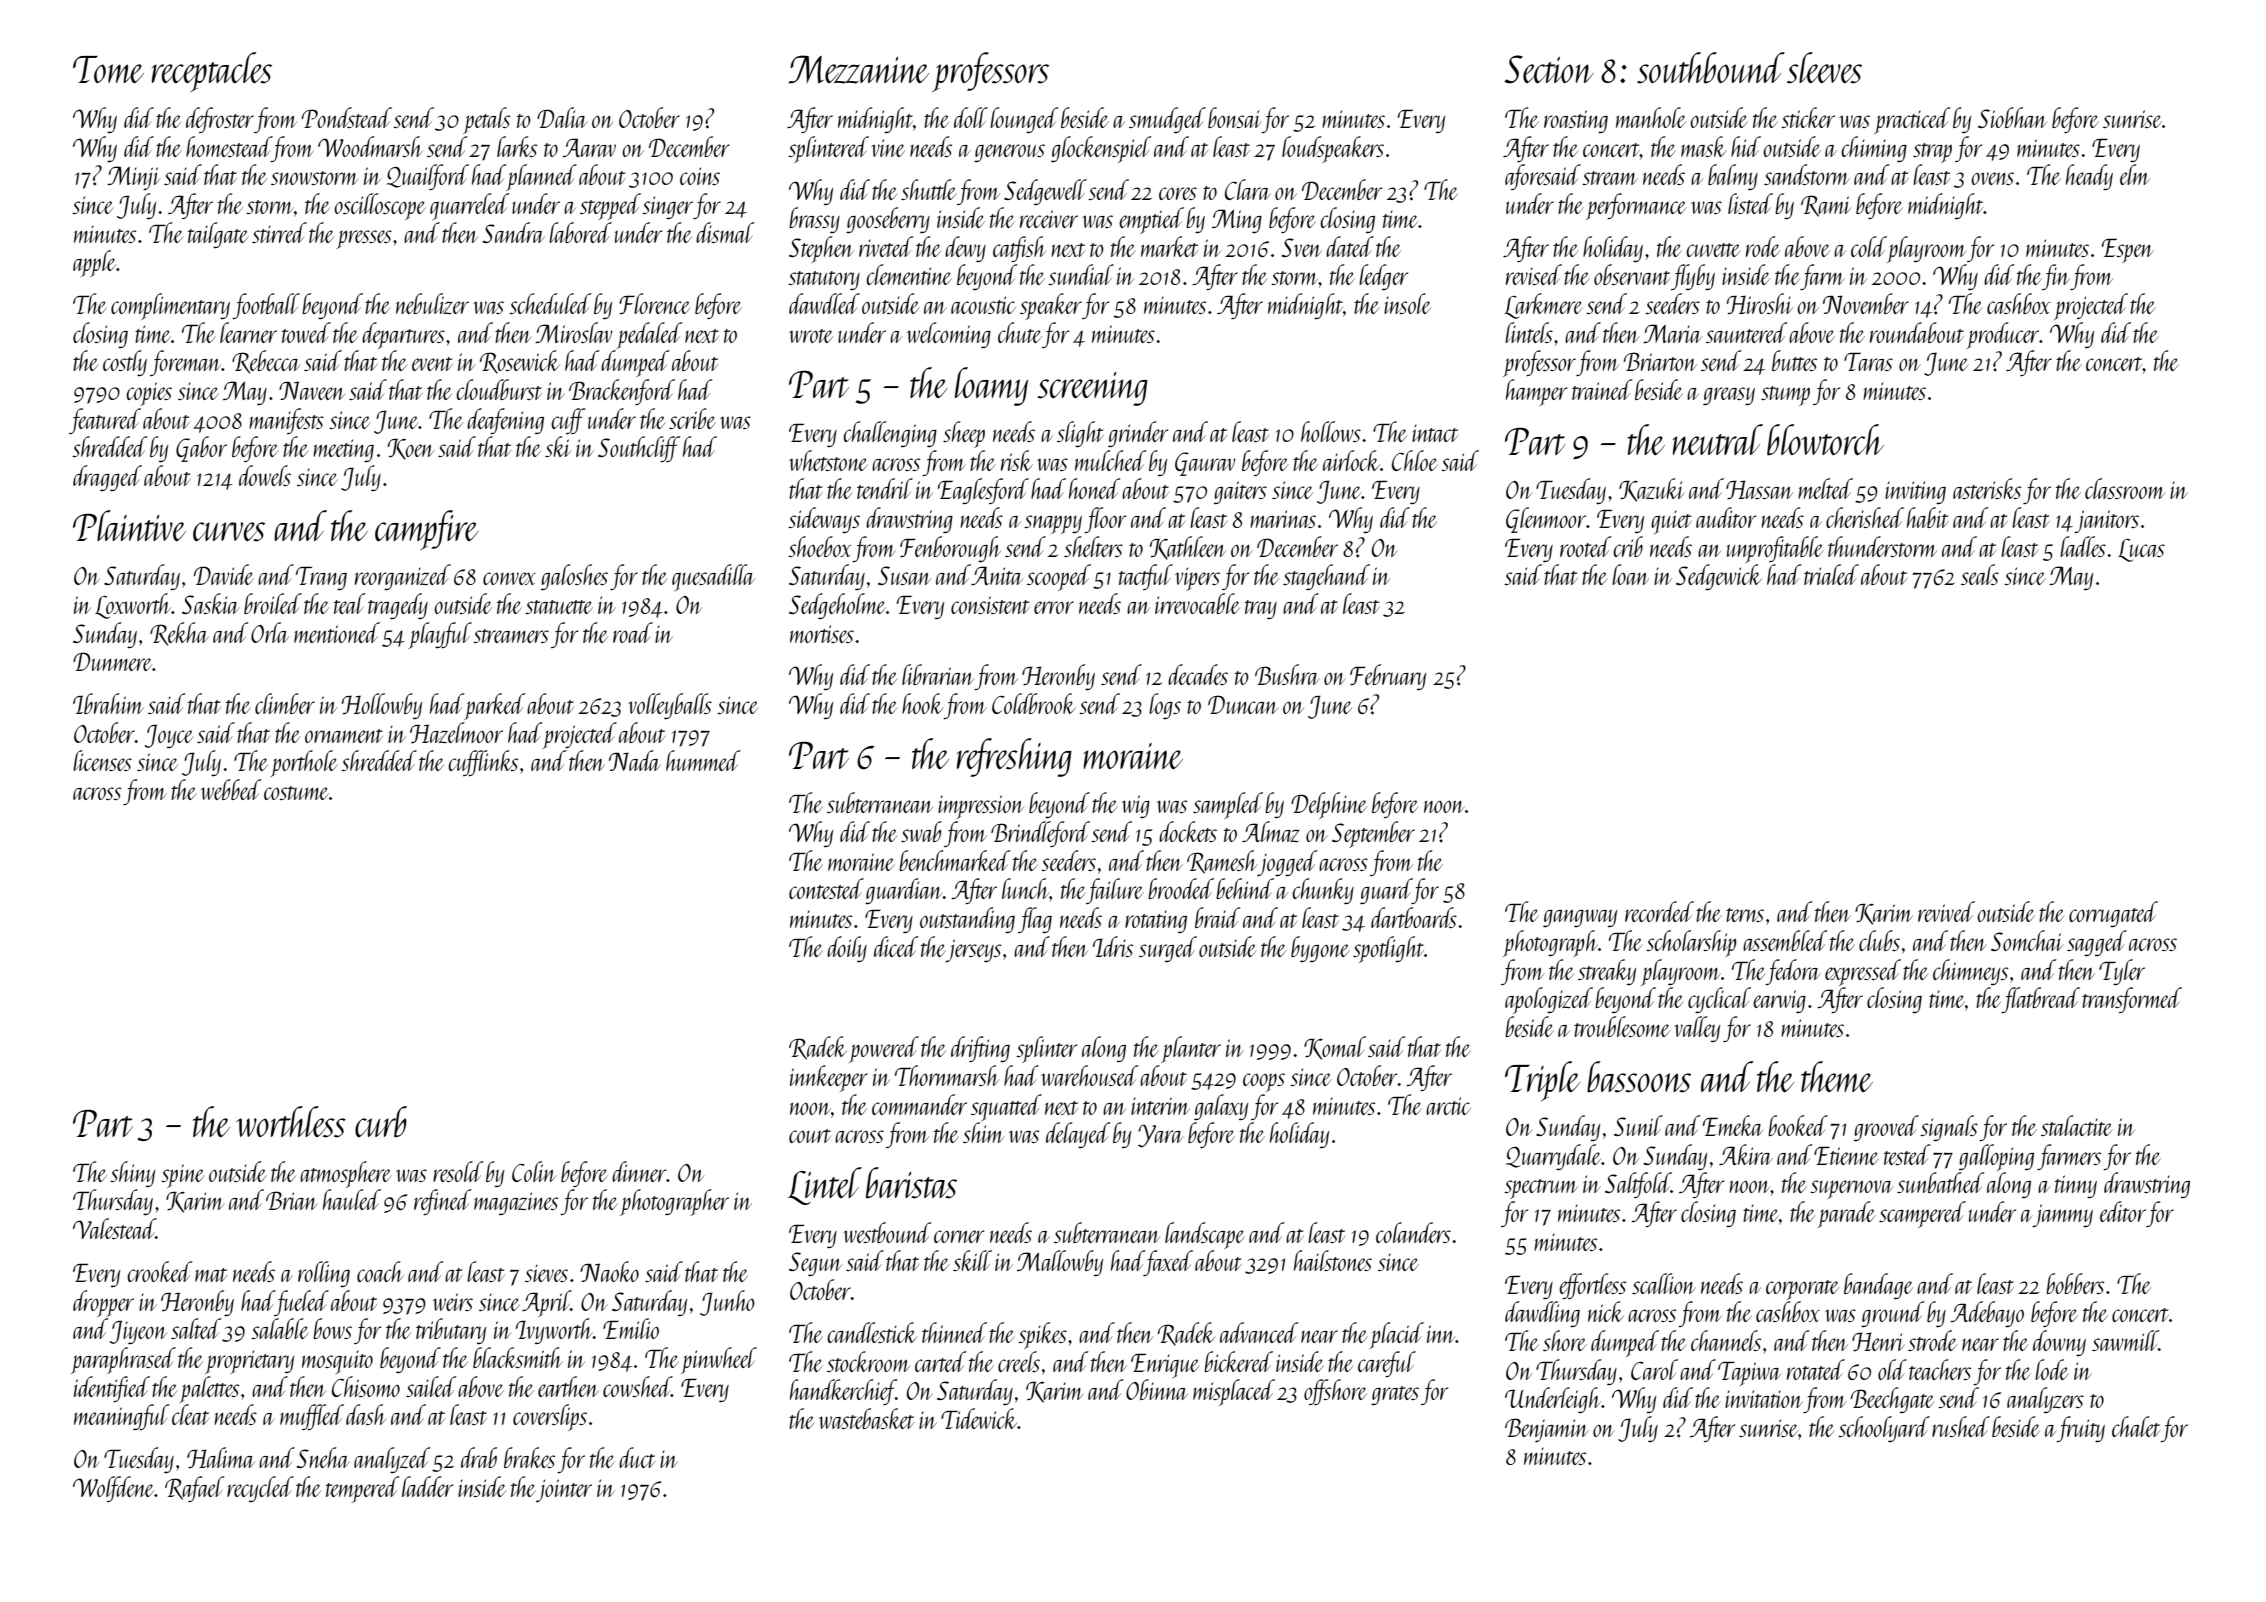  Describe the element at coordinates (1053, 524) in the image. I see `snappy` at that location.
